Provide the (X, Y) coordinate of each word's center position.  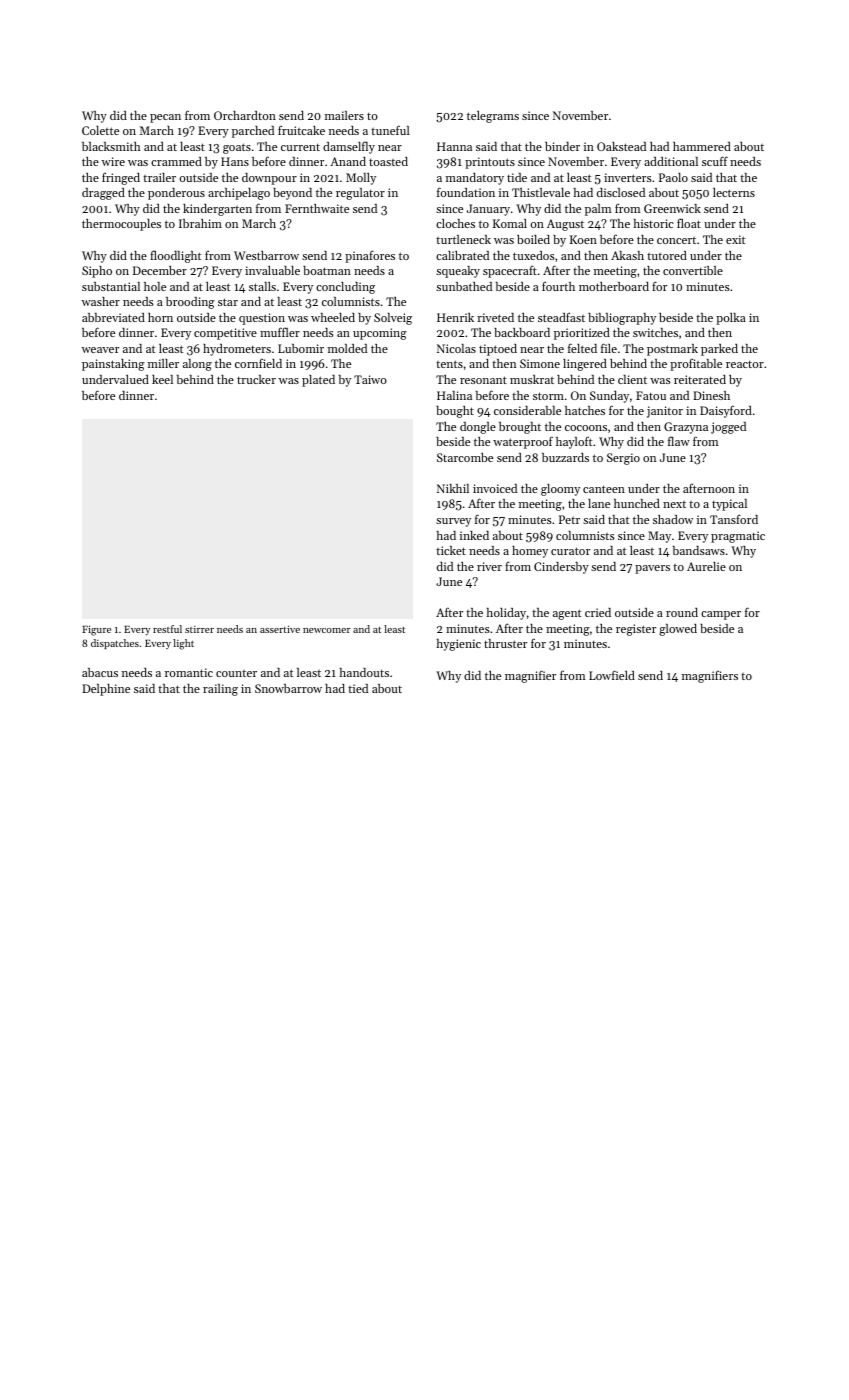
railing (220, 690)
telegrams (493, 117)
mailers (344, 115)
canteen (604, 489)
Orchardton (245, 115)
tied (358, 688)
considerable (527, 410)
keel (162, 379)
